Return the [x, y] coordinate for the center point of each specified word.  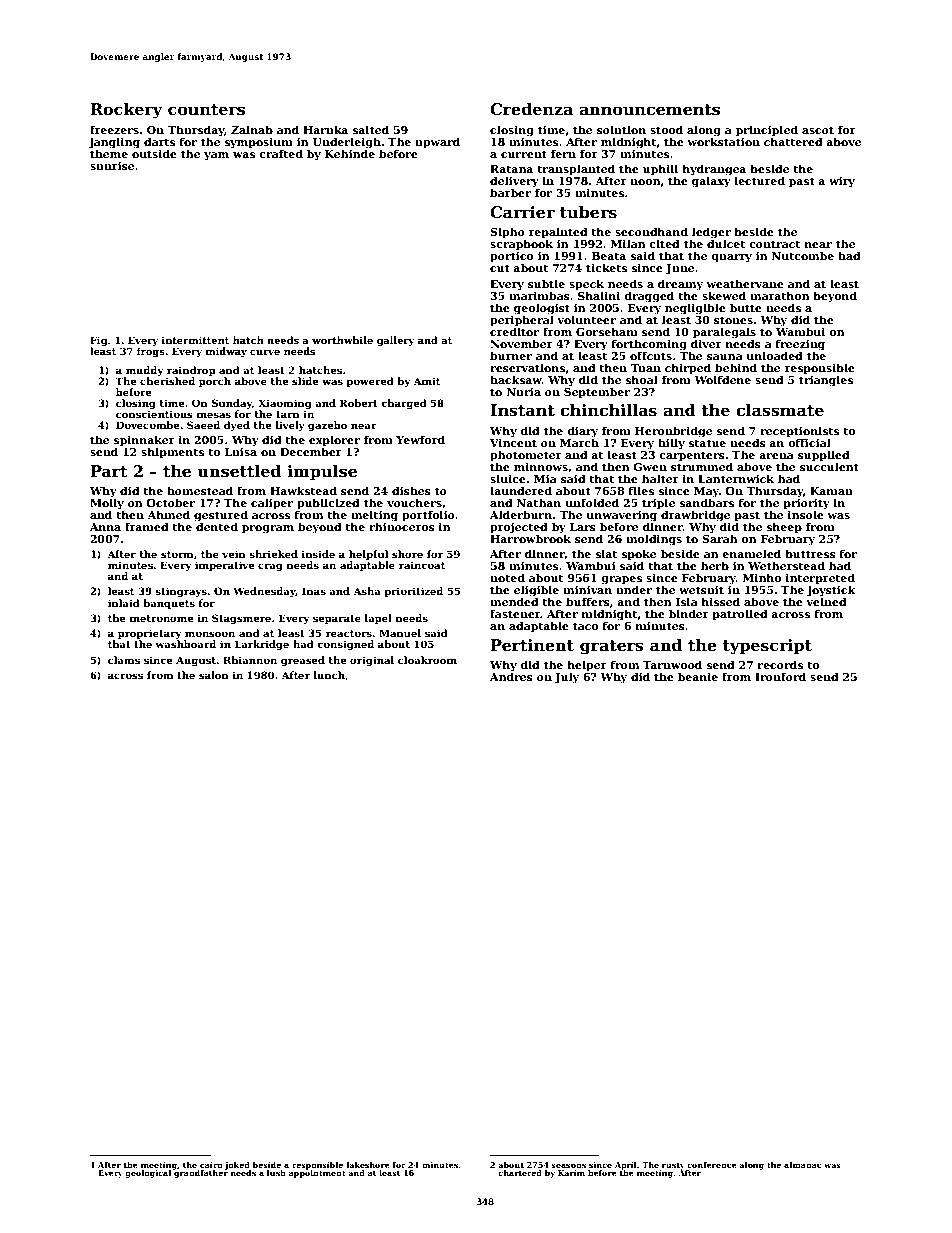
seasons [568, 1166]
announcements [649, 110]
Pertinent [532, 645]
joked [237, 1166]
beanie [698, 676]
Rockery [126, 111]
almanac [802, 1165]
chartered [520, 1173]
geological [148, 1174]
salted [371, 129]
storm [177, 554]
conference [712, 1165]
